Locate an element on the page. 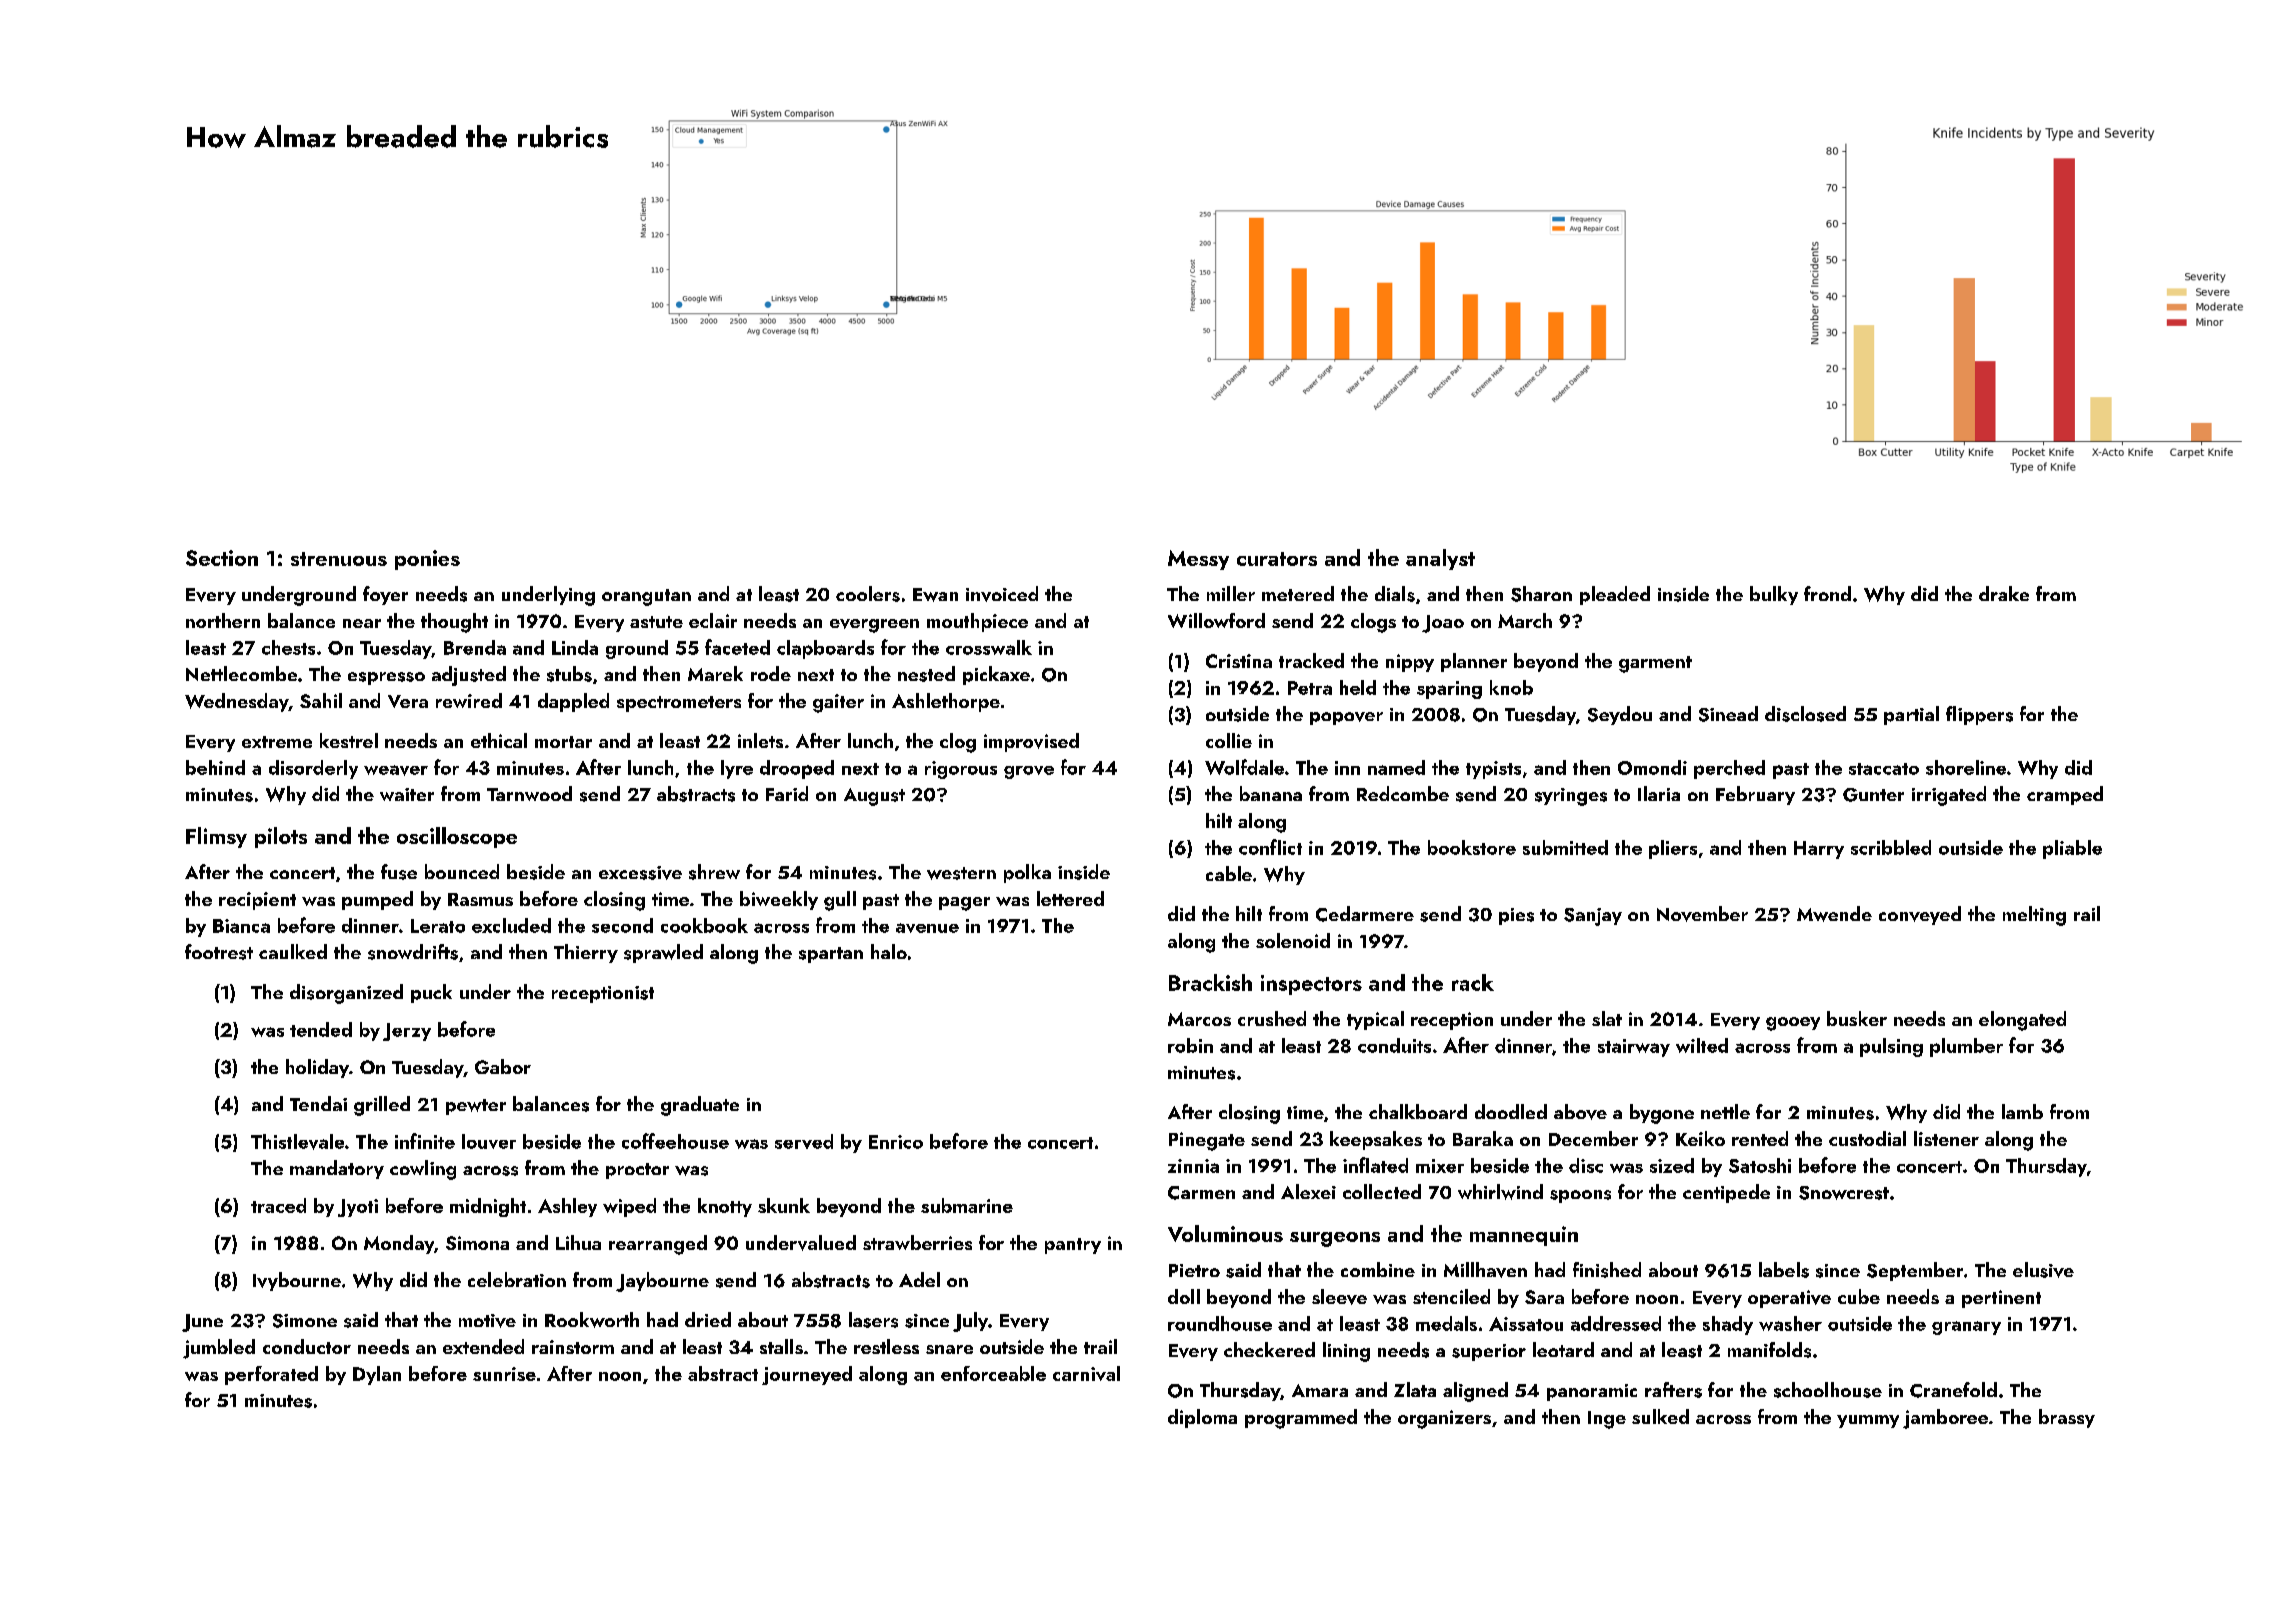 The width and height of the document is (2292, 1620). footrest is located at coordinates (219, 952).
